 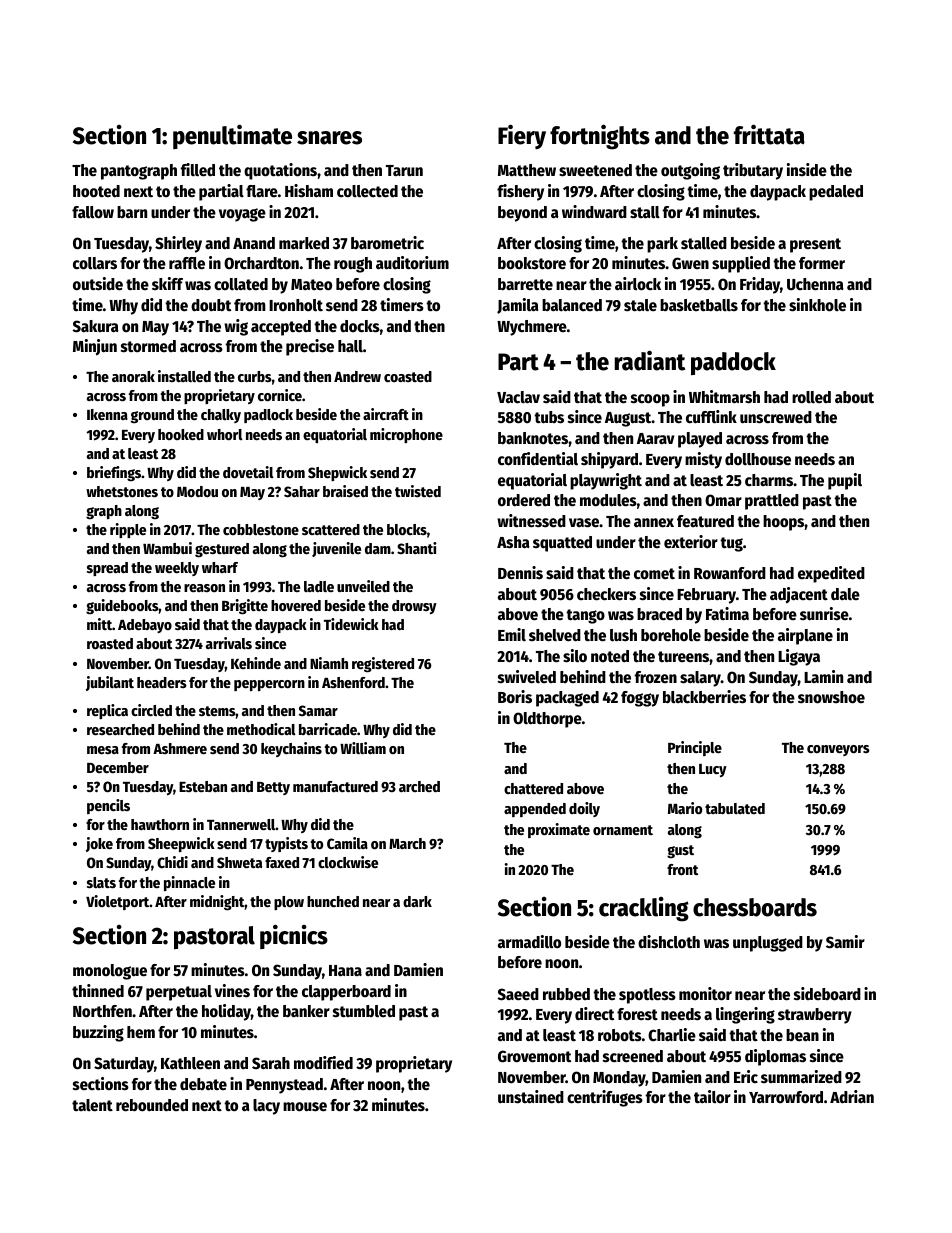 What do you see at coordinates (723, 500) in the document?
I see `Omar` at bounding box center [723, 500].
